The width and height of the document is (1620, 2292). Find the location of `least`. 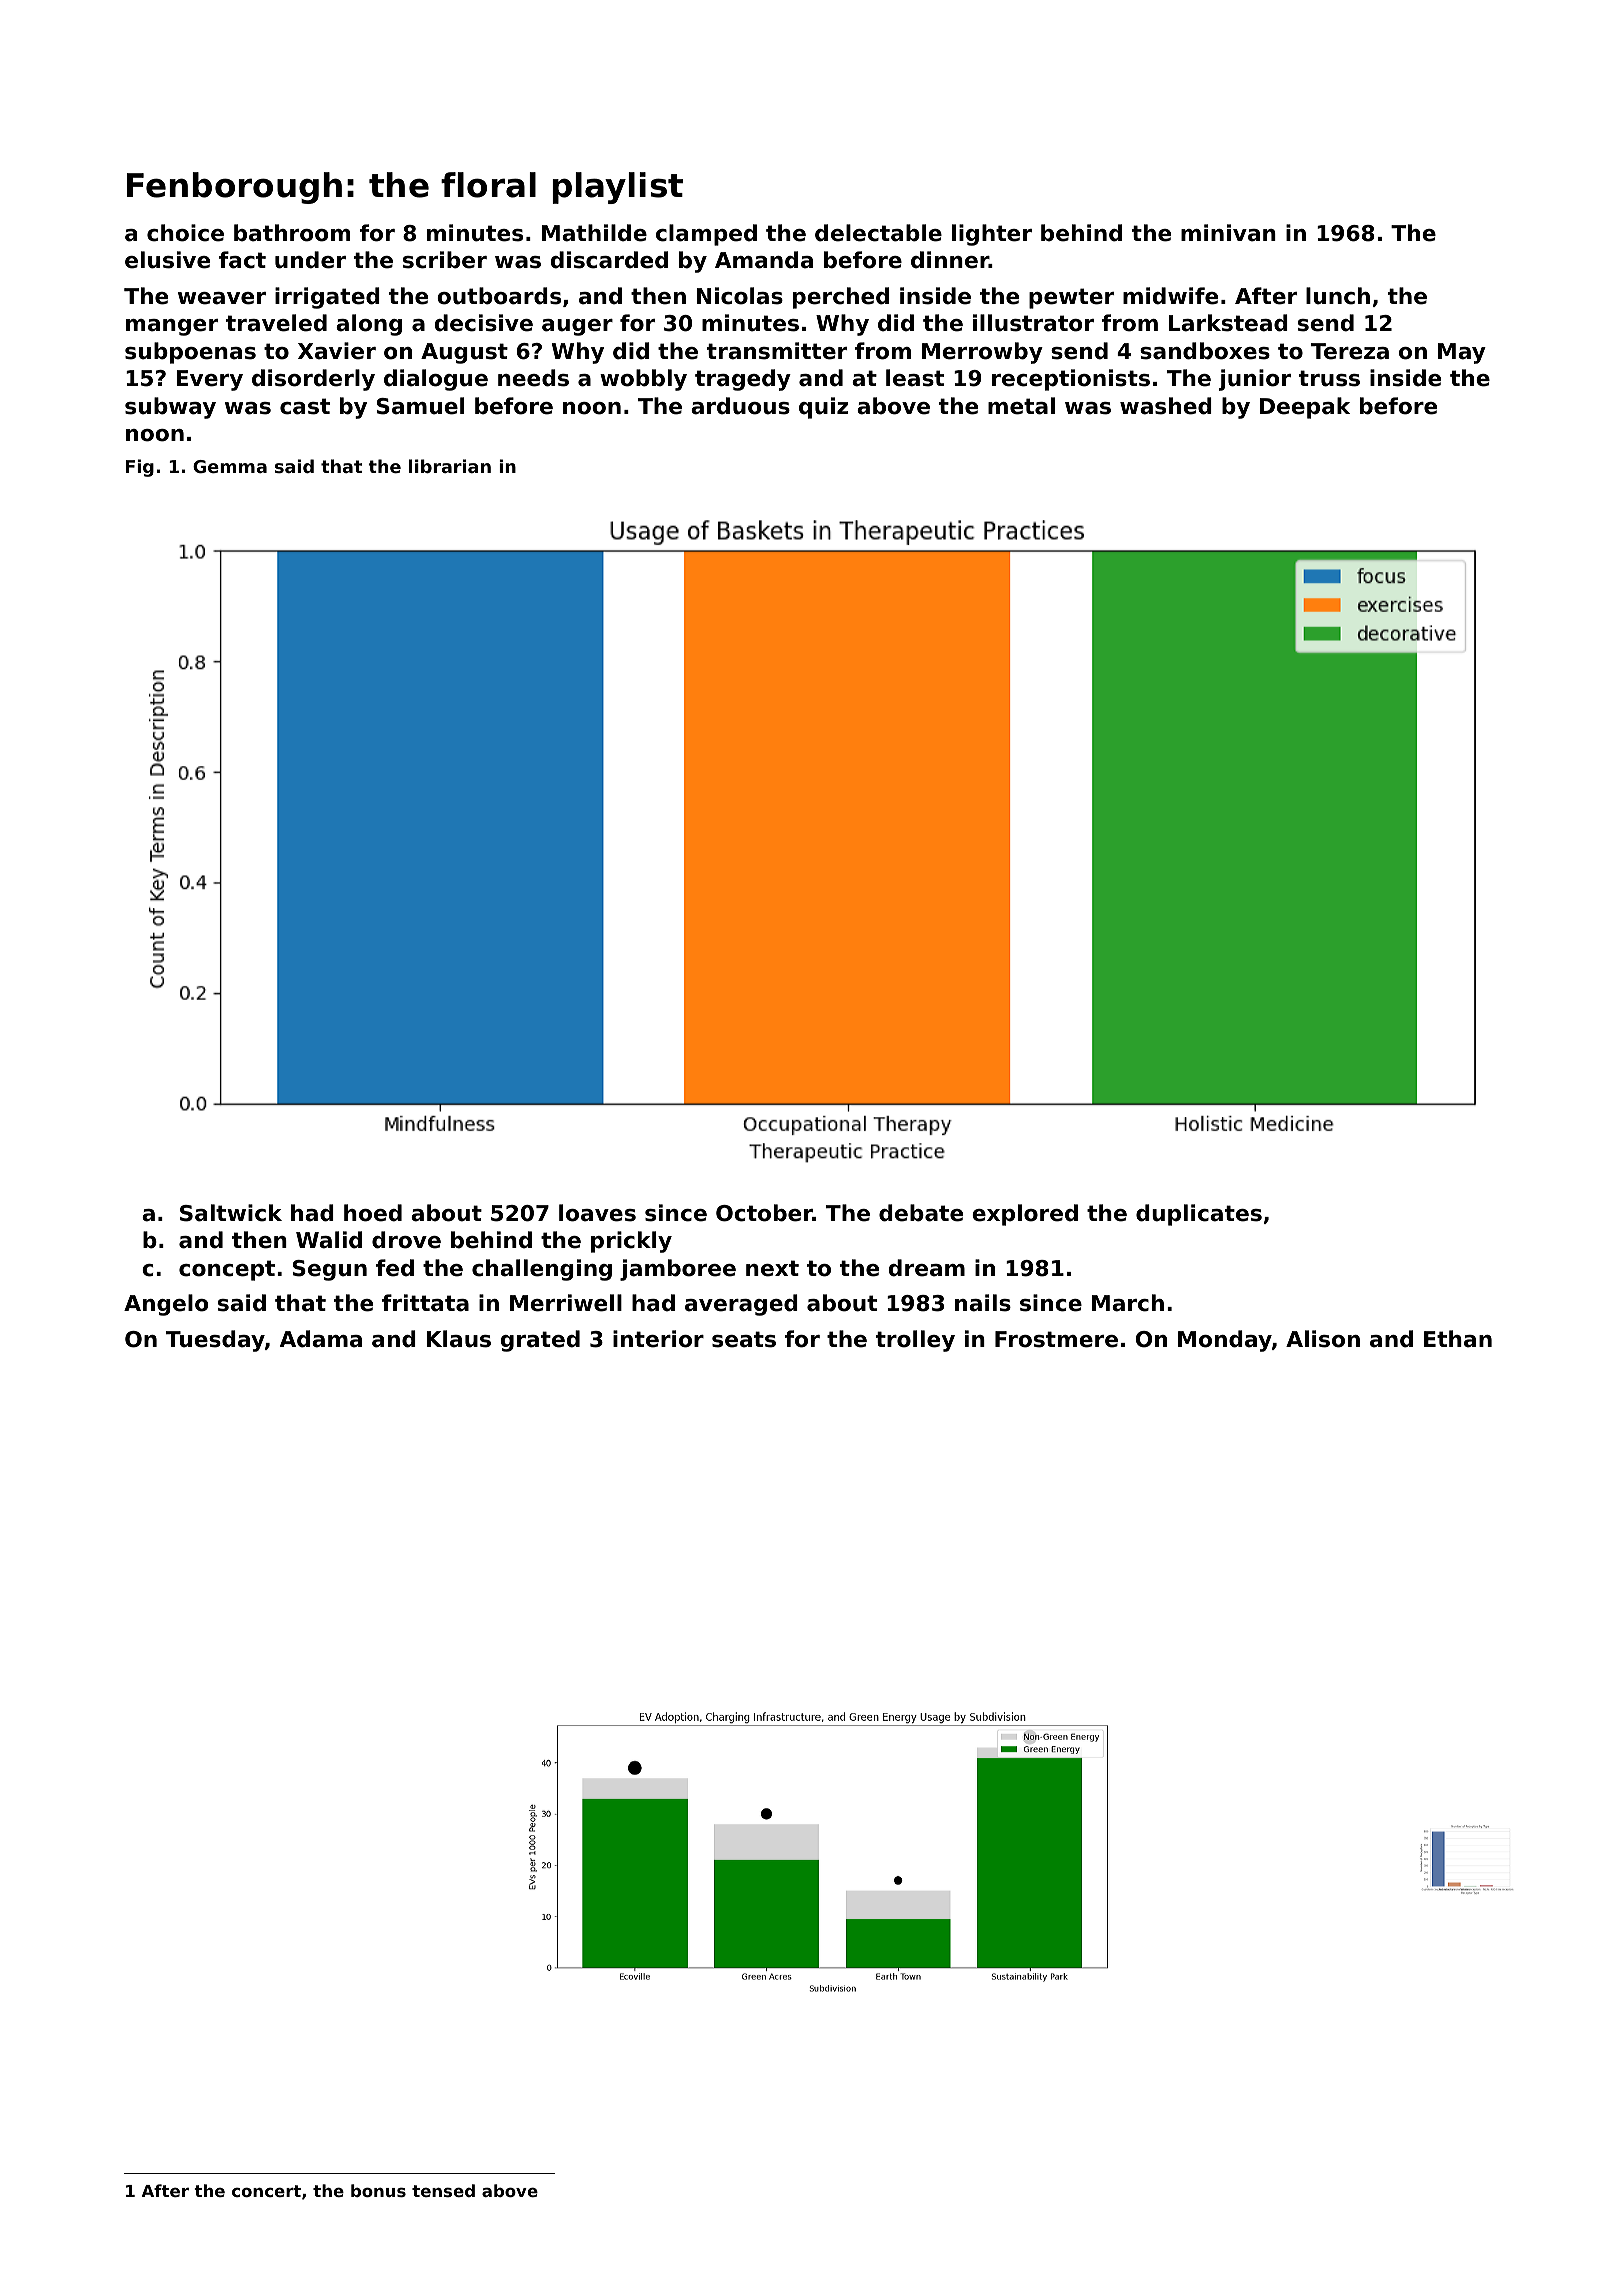

least is located at coordinates (915, 378).
